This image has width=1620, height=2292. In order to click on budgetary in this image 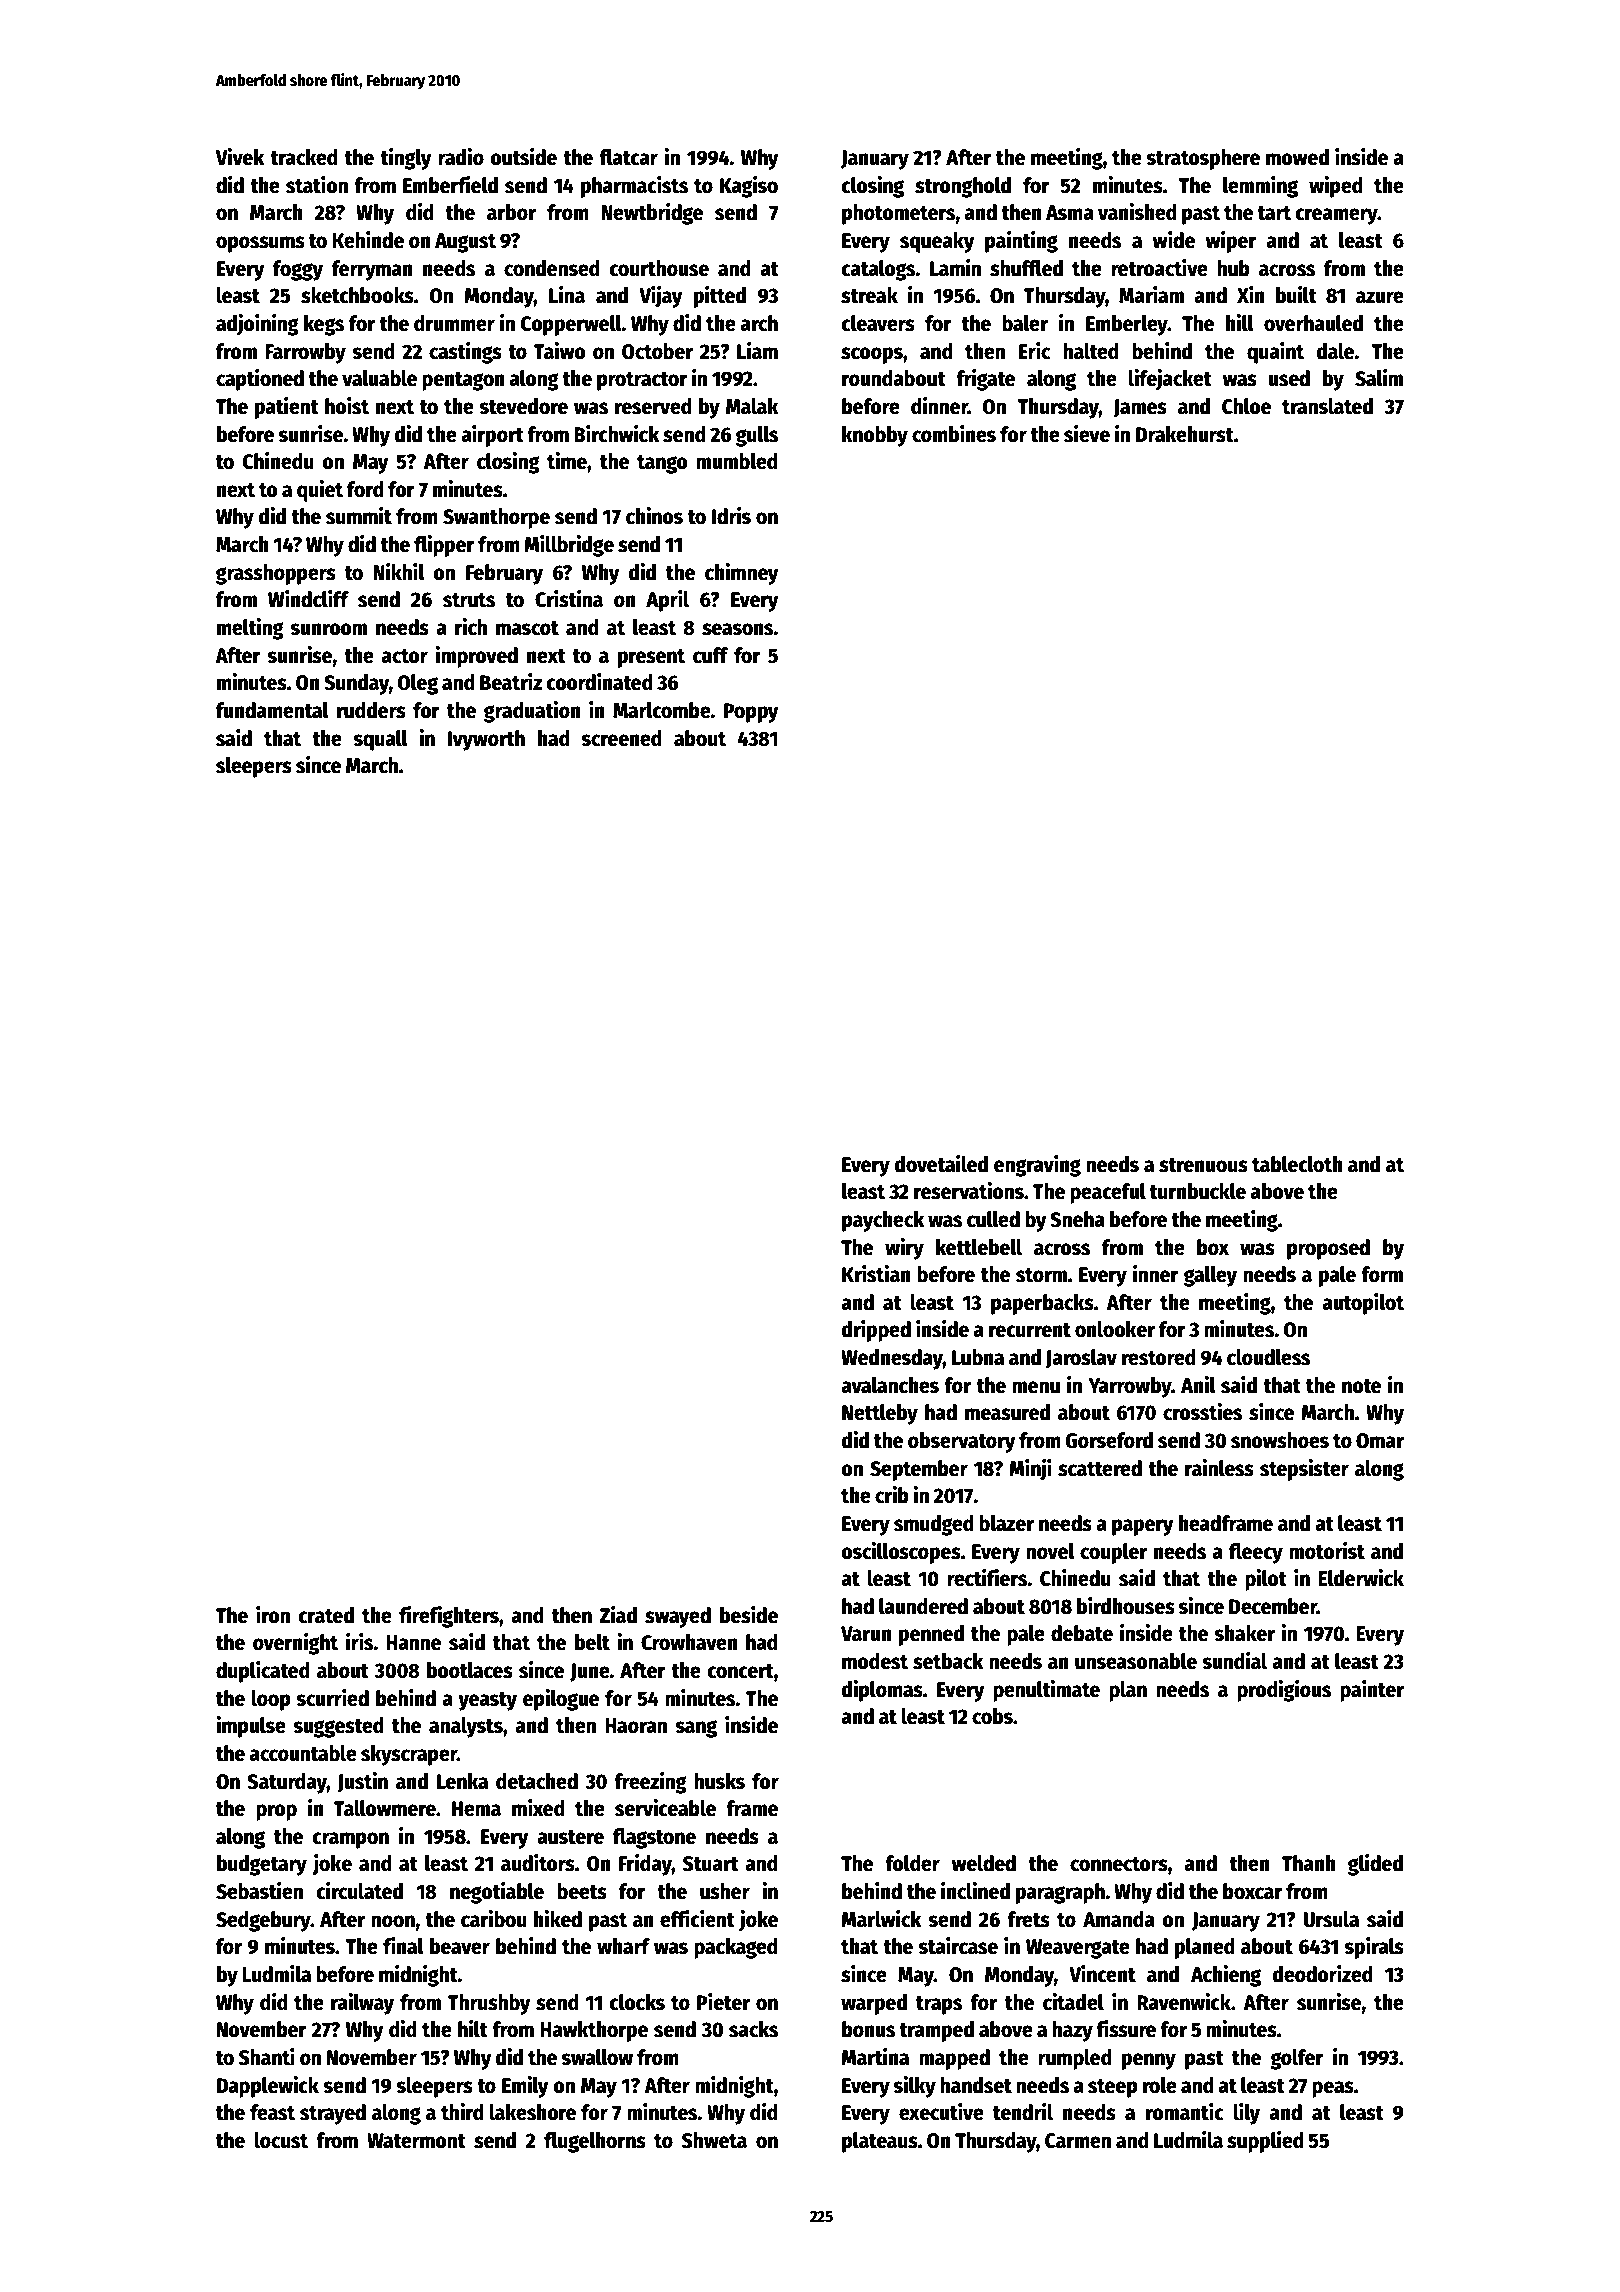, I will do `click(262, 1865)`.
